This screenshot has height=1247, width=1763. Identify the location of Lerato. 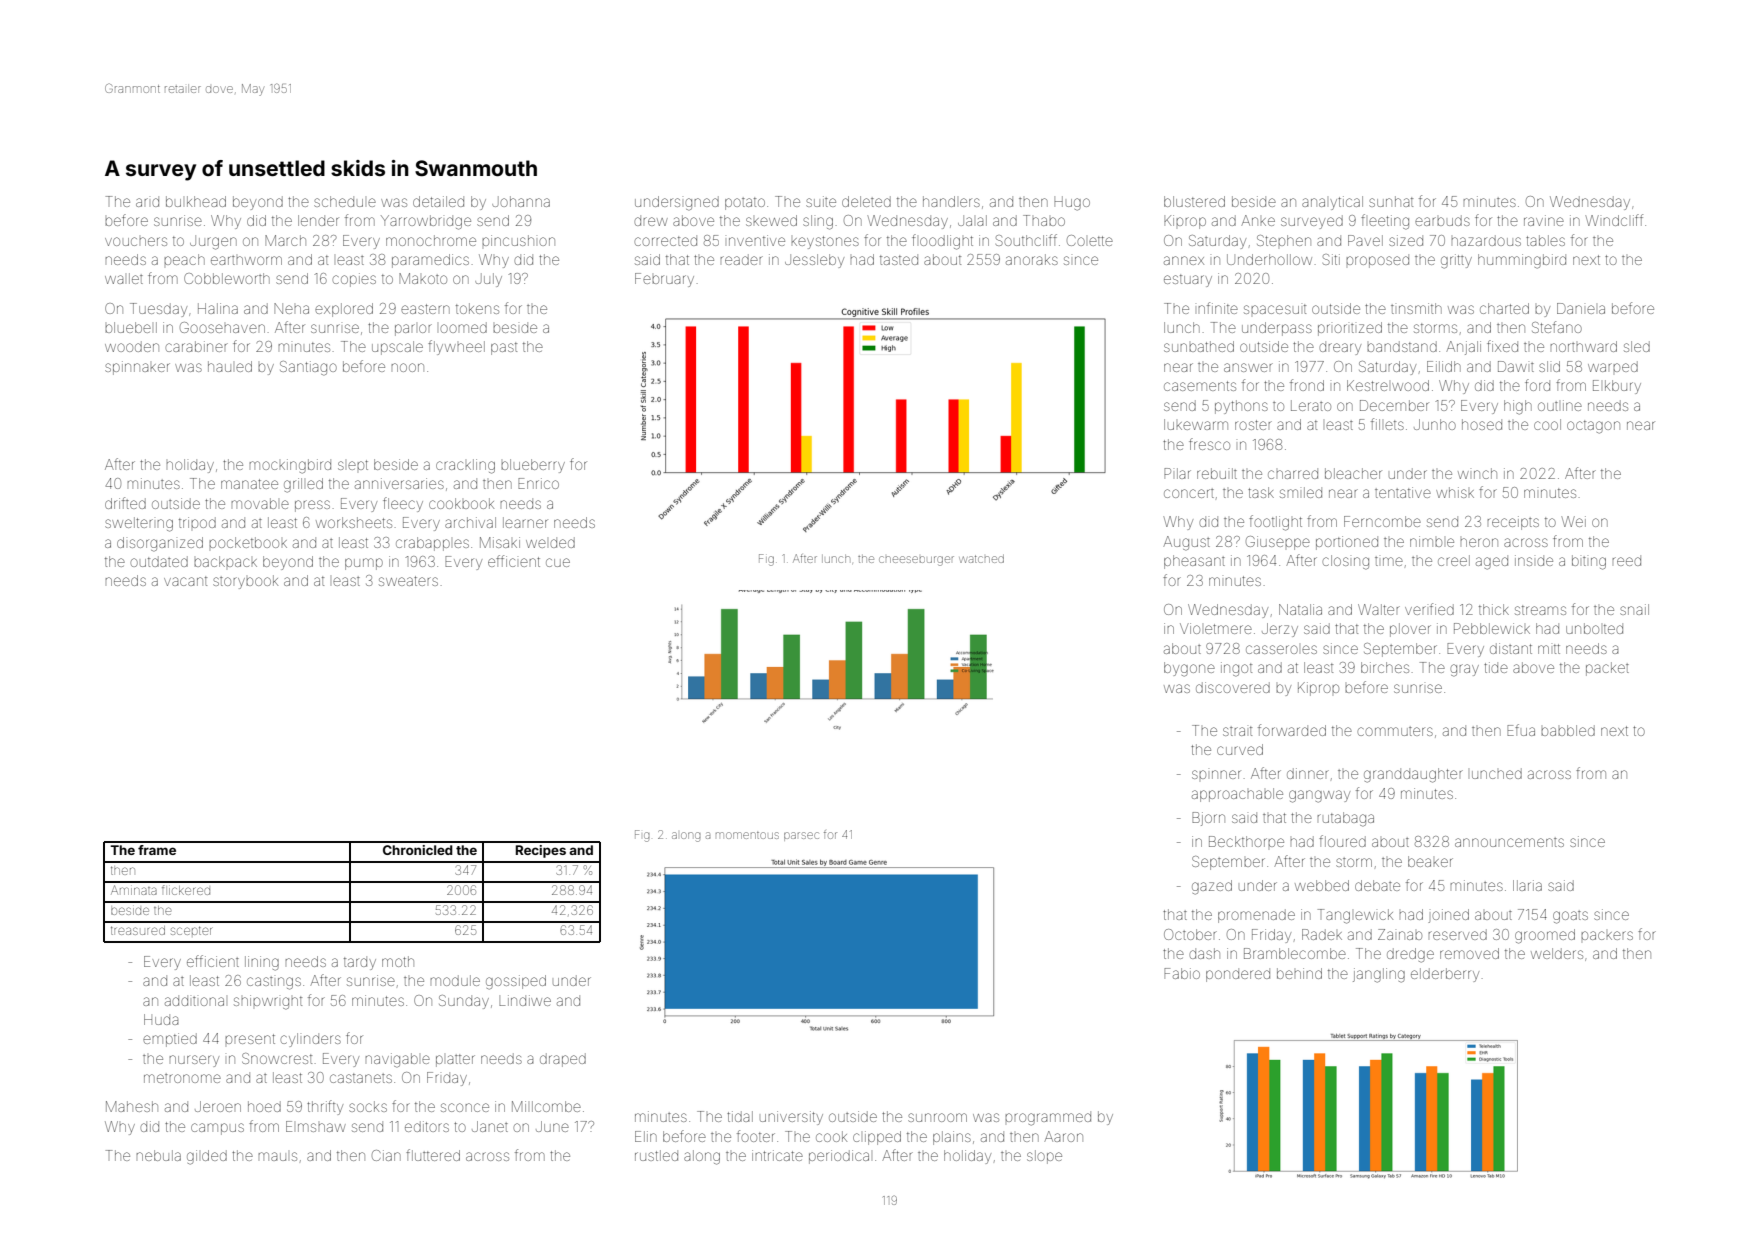
(1311, 405).
